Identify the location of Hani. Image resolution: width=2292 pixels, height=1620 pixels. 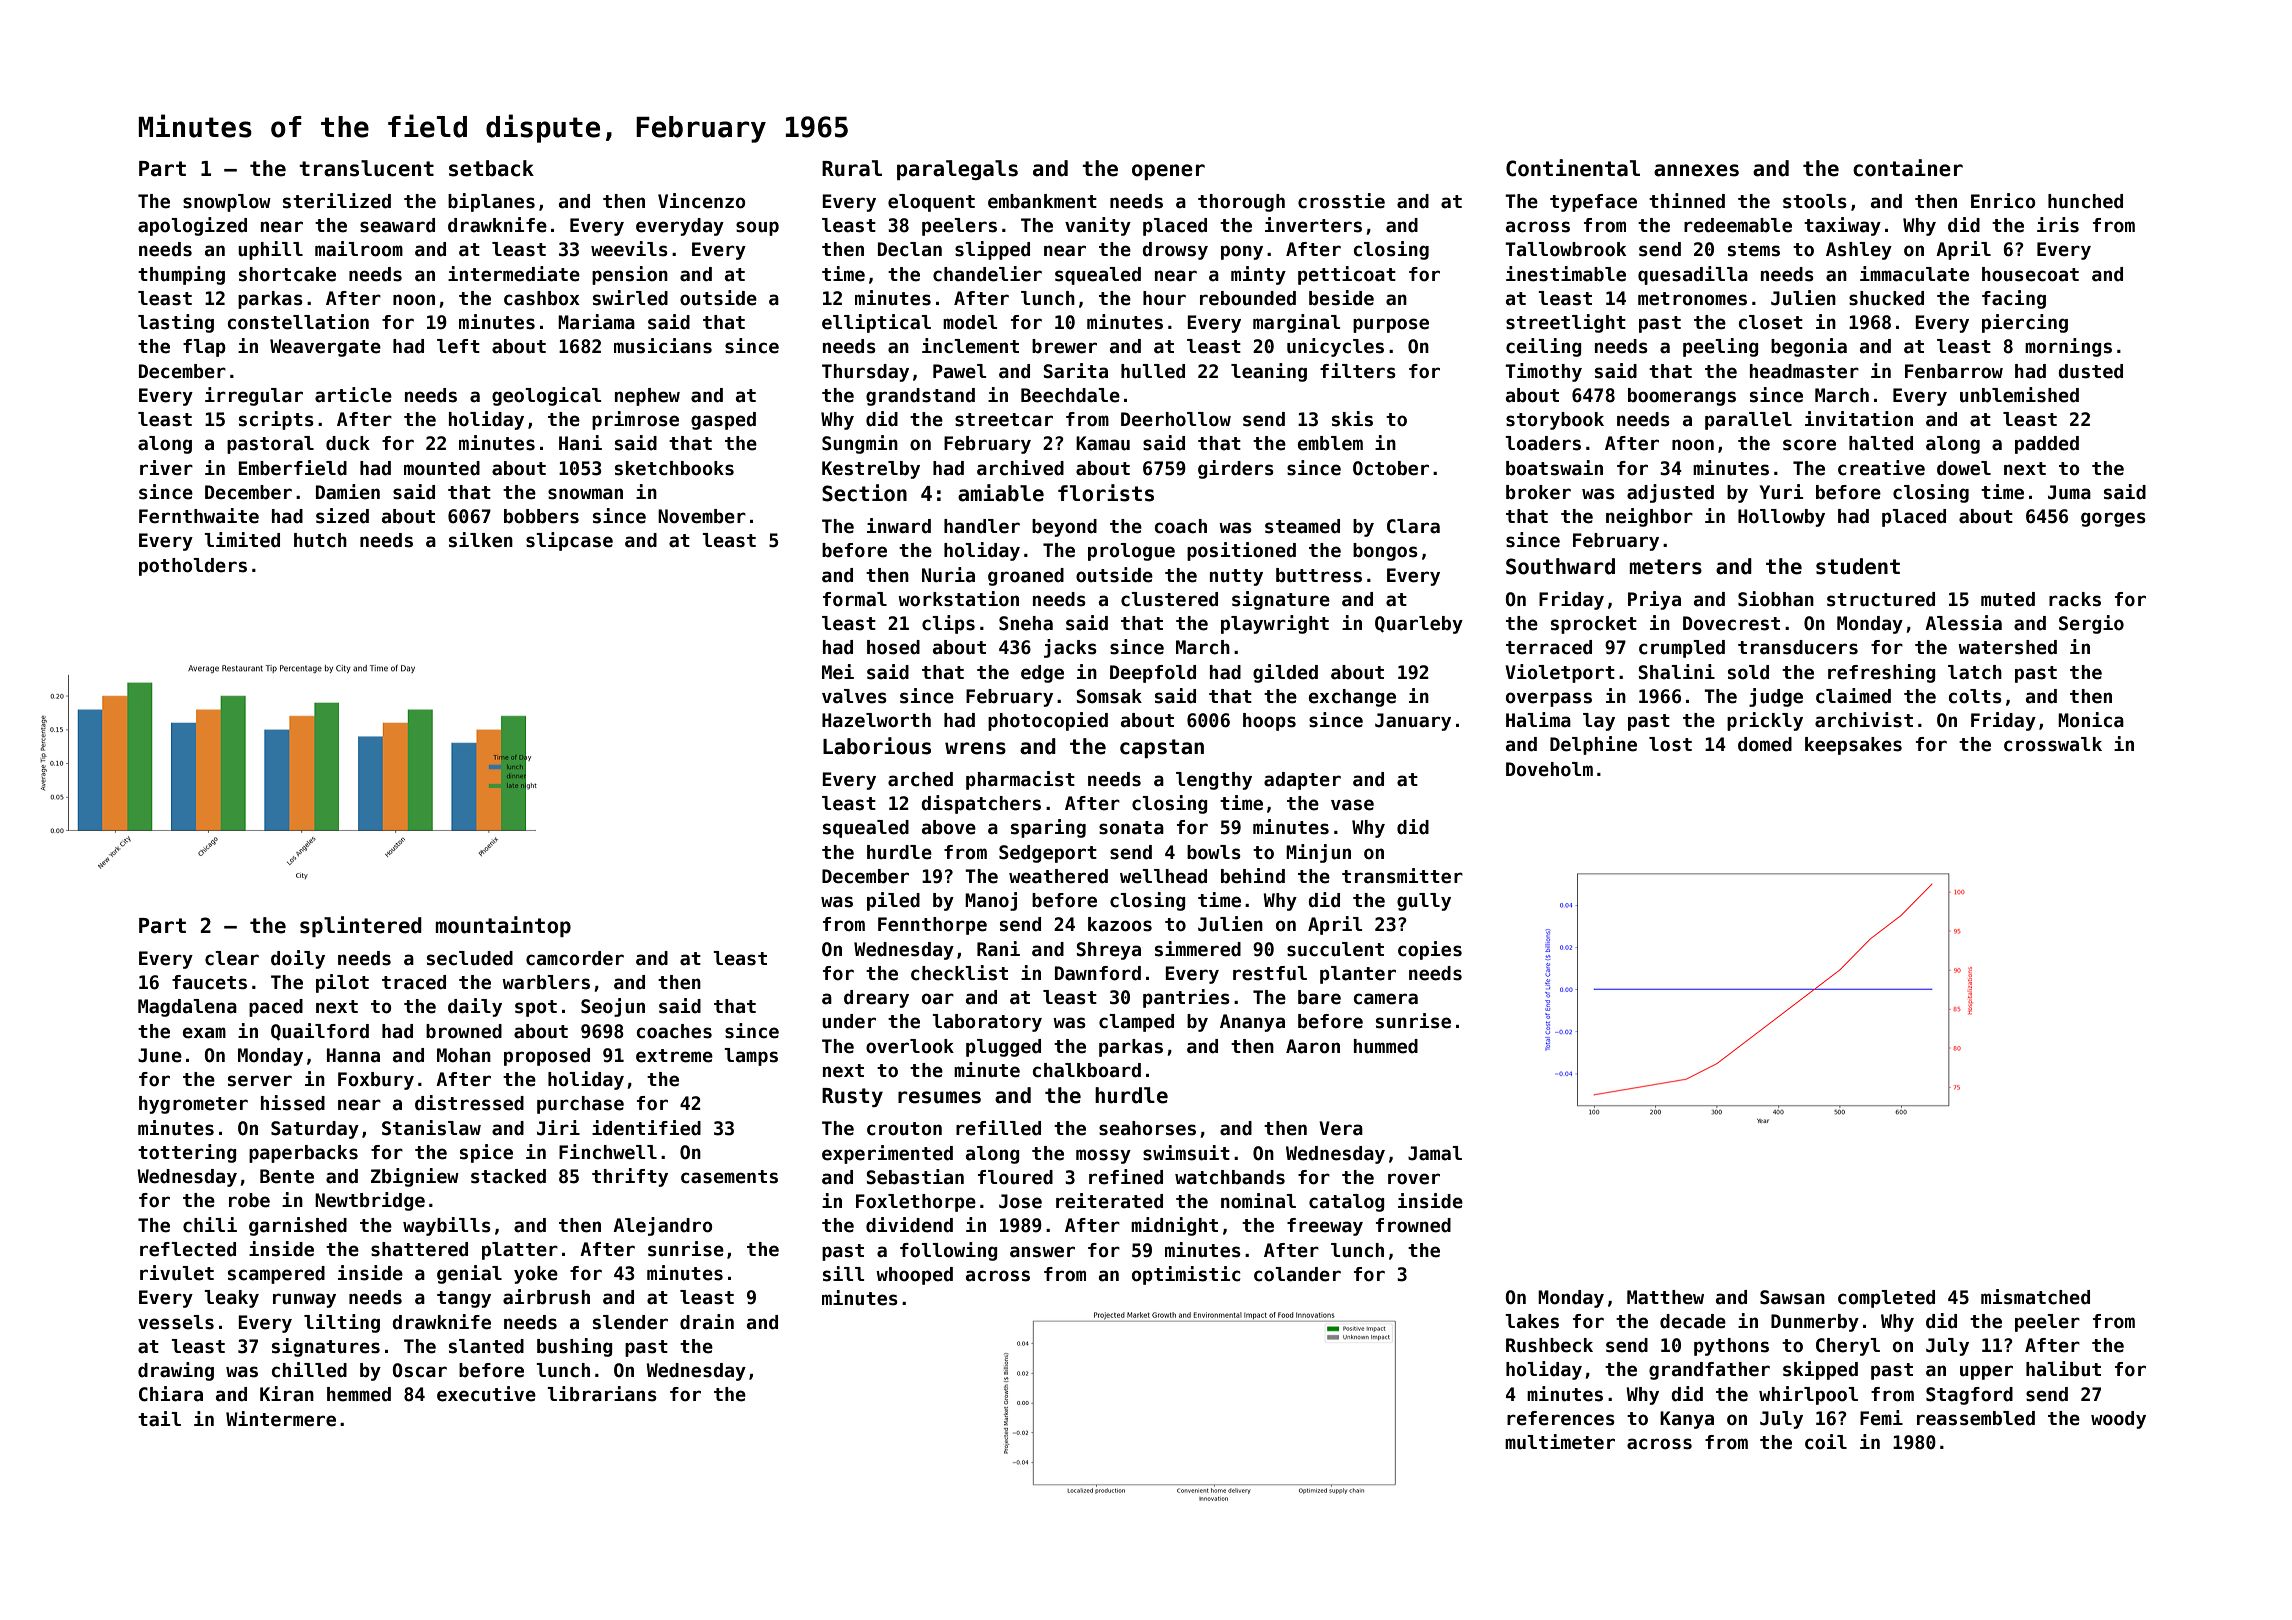
(580, 443).
